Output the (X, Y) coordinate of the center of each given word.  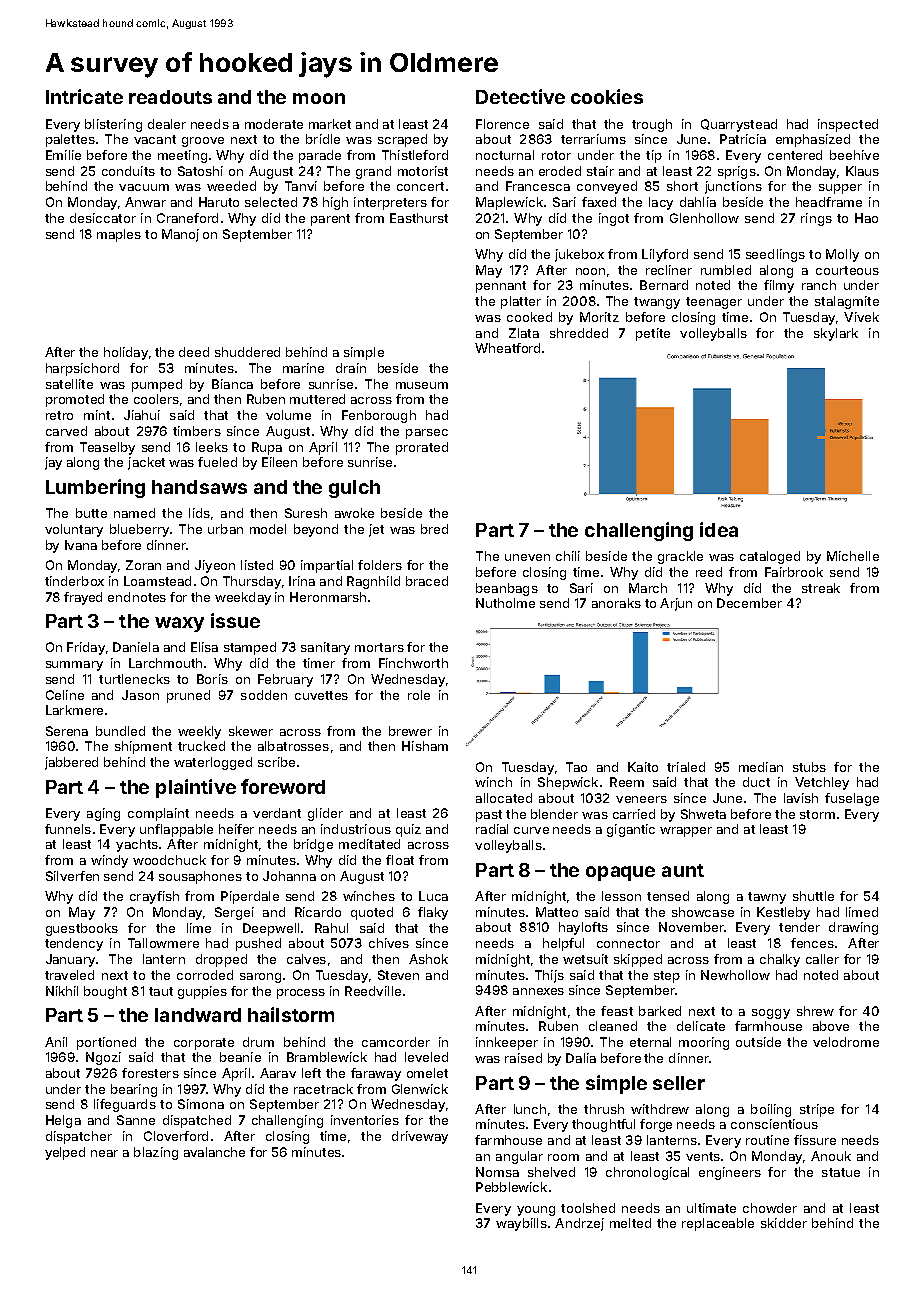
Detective (520, 96)
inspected (848, 125)
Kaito (643, 767)
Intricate (84, 96)
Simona (201, 1104)
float (400, 860)
